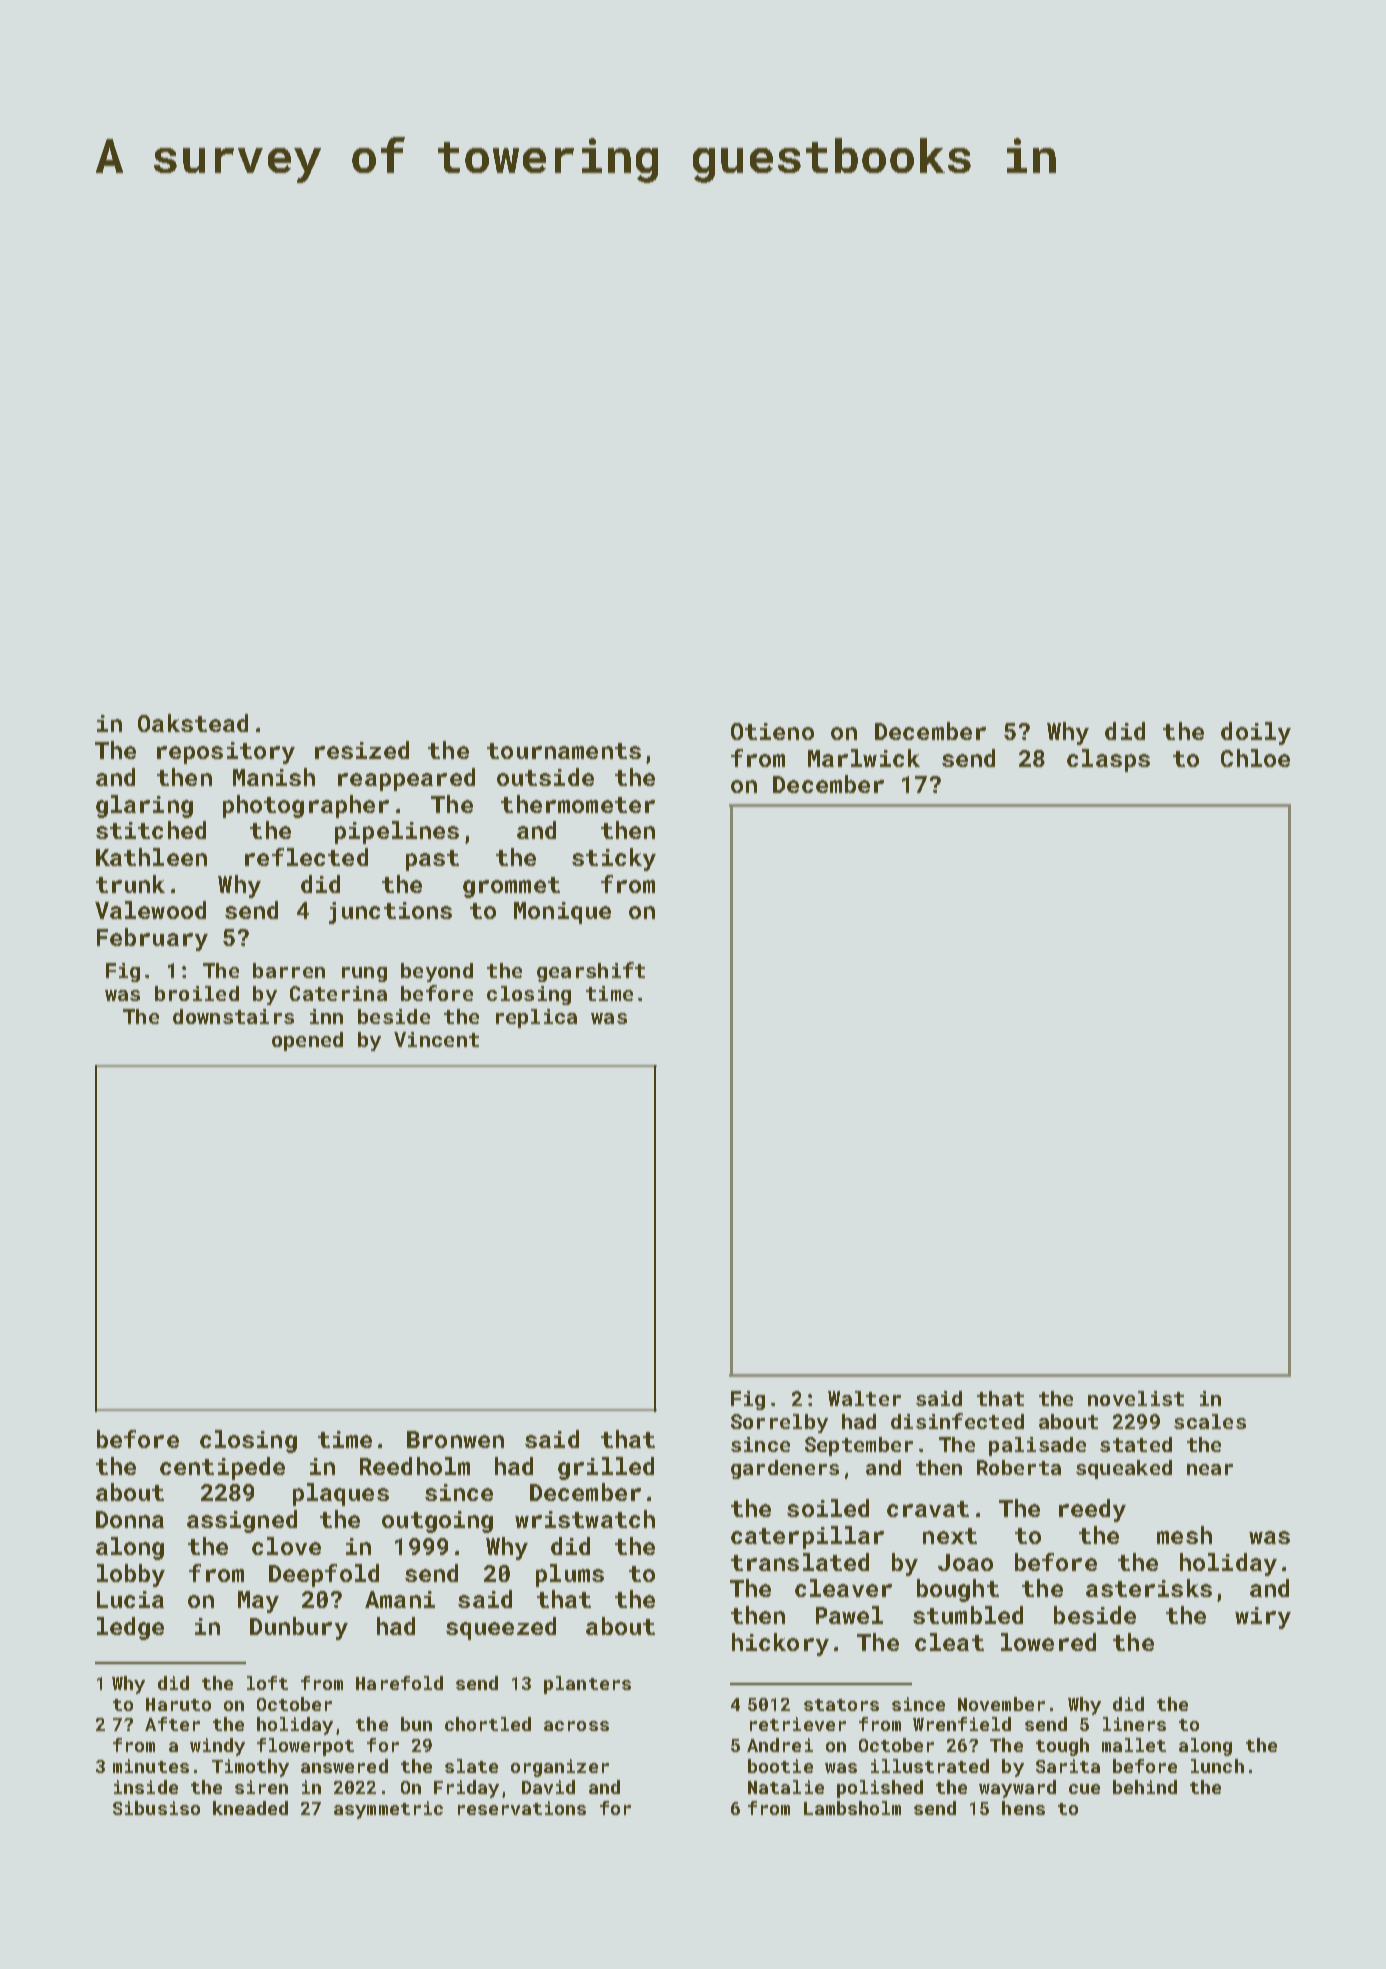  What do you see at coordinates (193, 723) in the screenshot?
I see `Oakstead` at bounding box center [193, 723].
